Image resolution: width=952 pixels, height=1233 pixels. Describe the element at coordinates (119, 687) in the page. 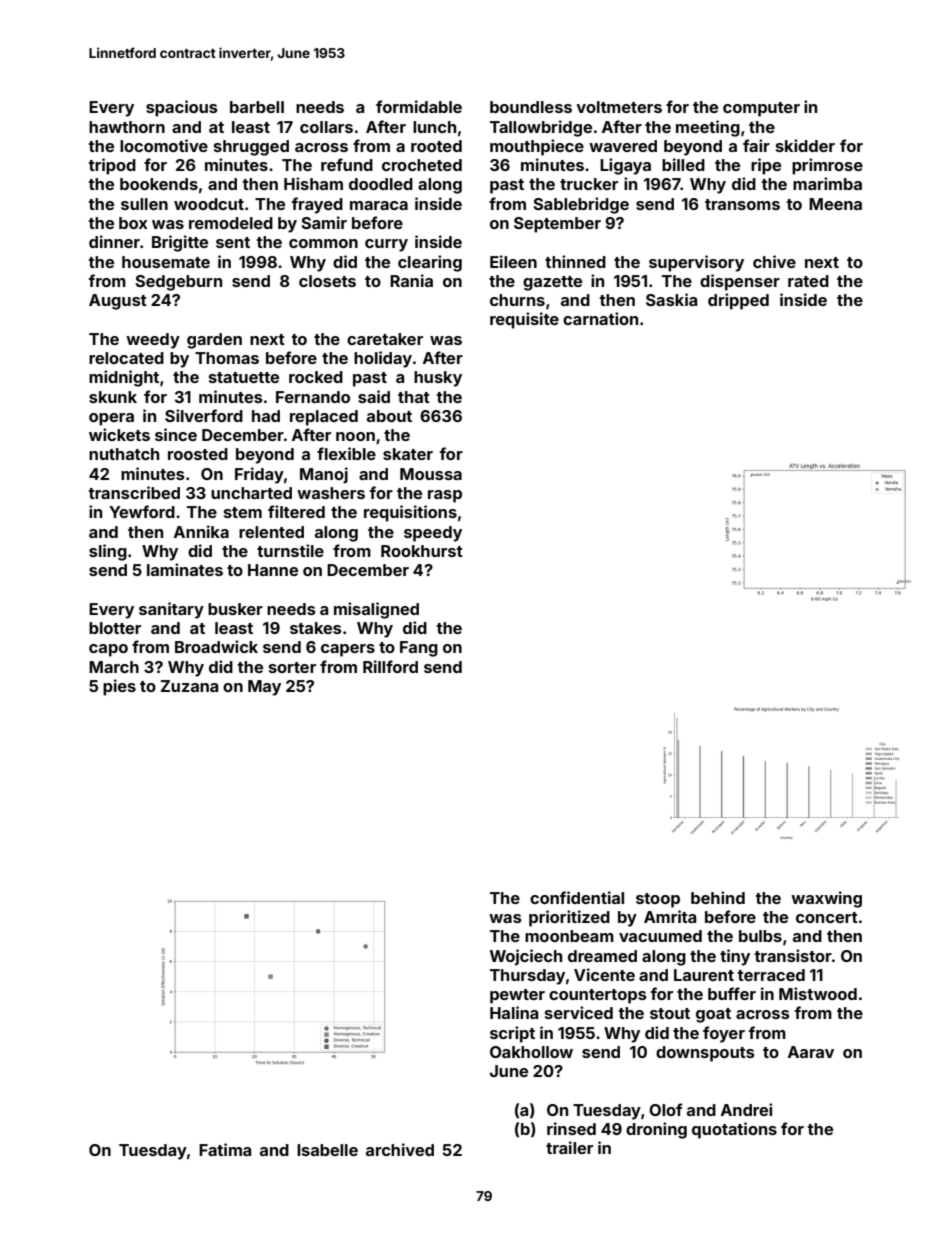

I see `pies` at that location.
